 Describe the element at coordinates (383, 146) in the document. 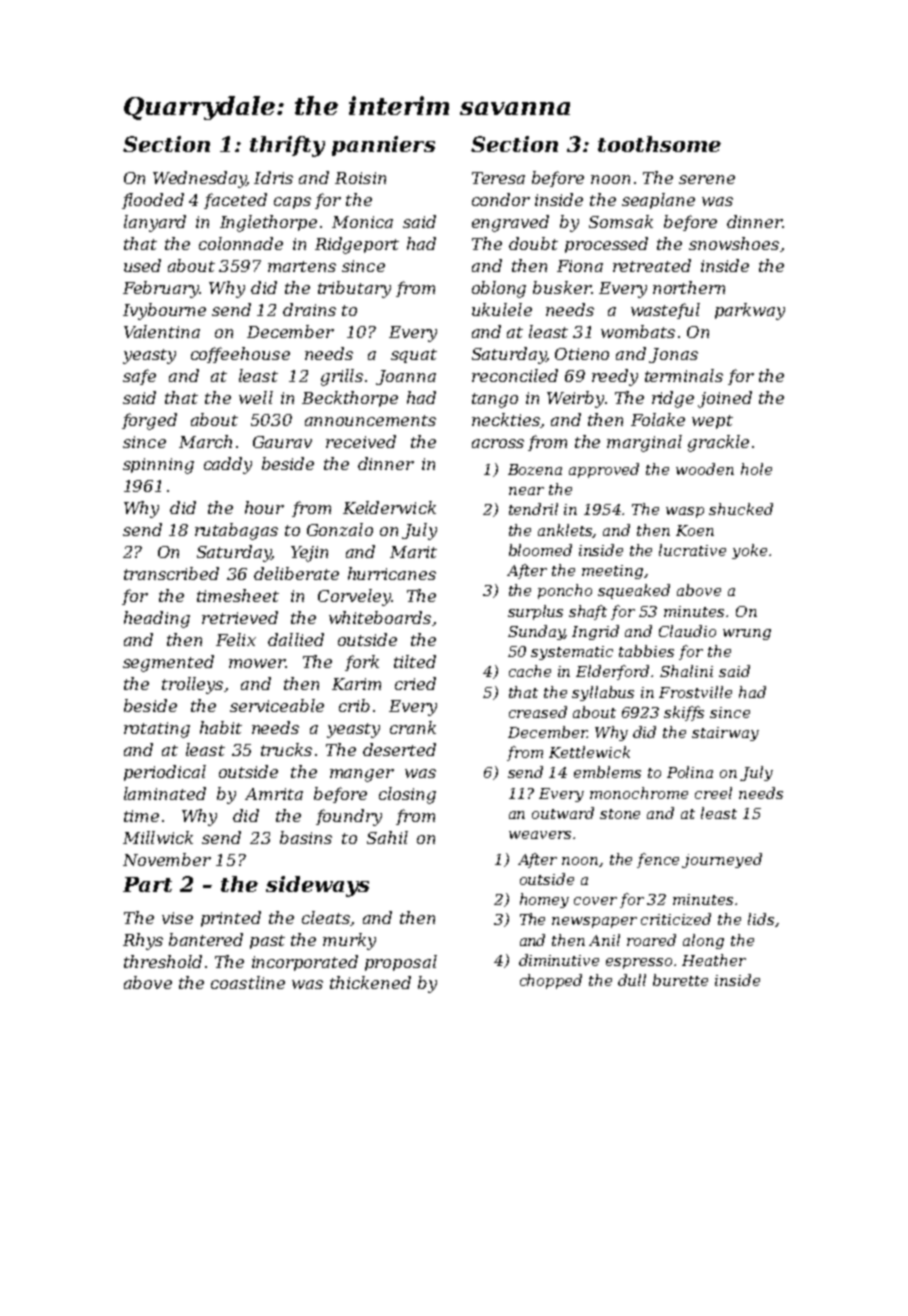

I see `panniers` at that location.
